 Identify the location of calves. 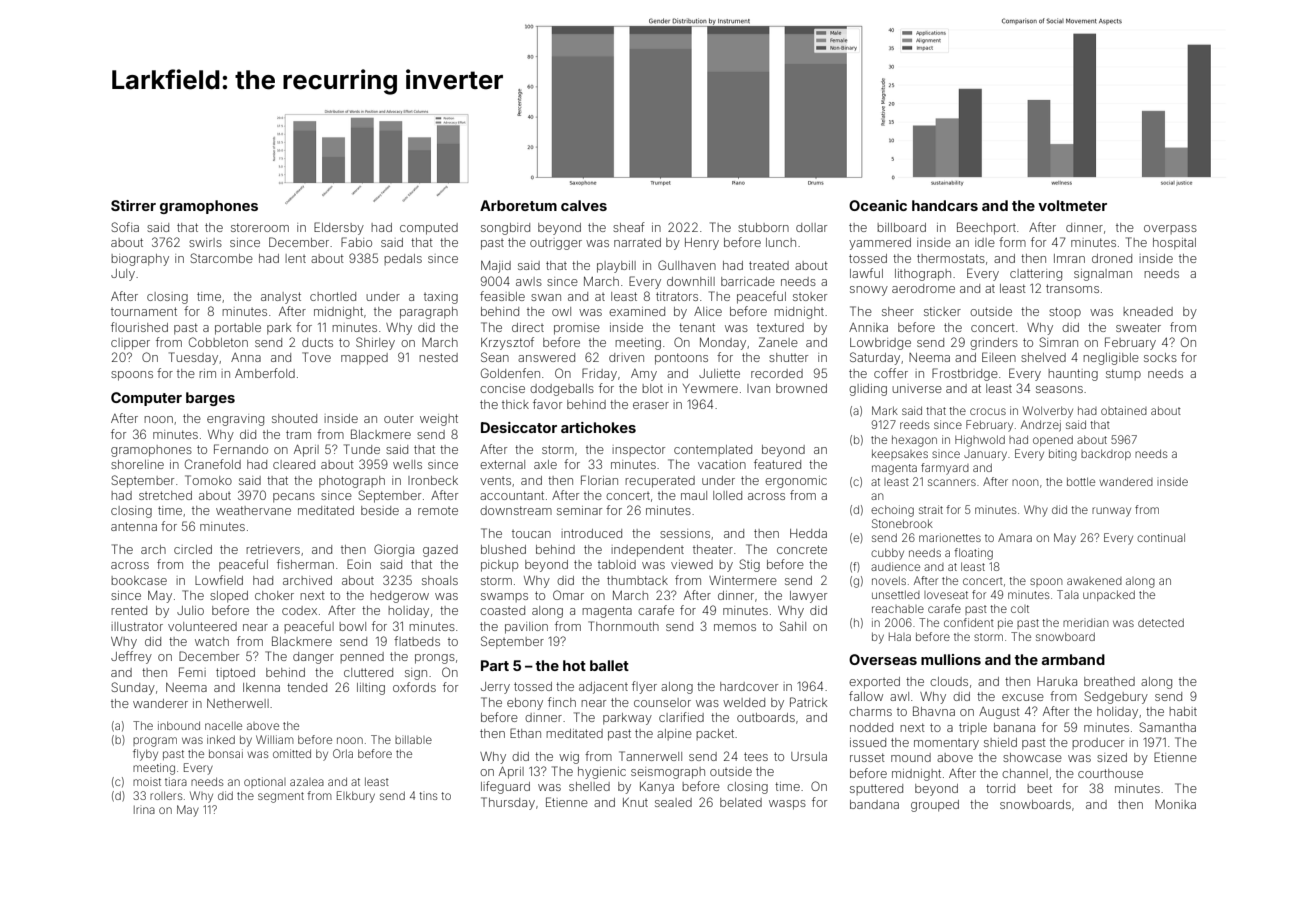
(584, 205).
